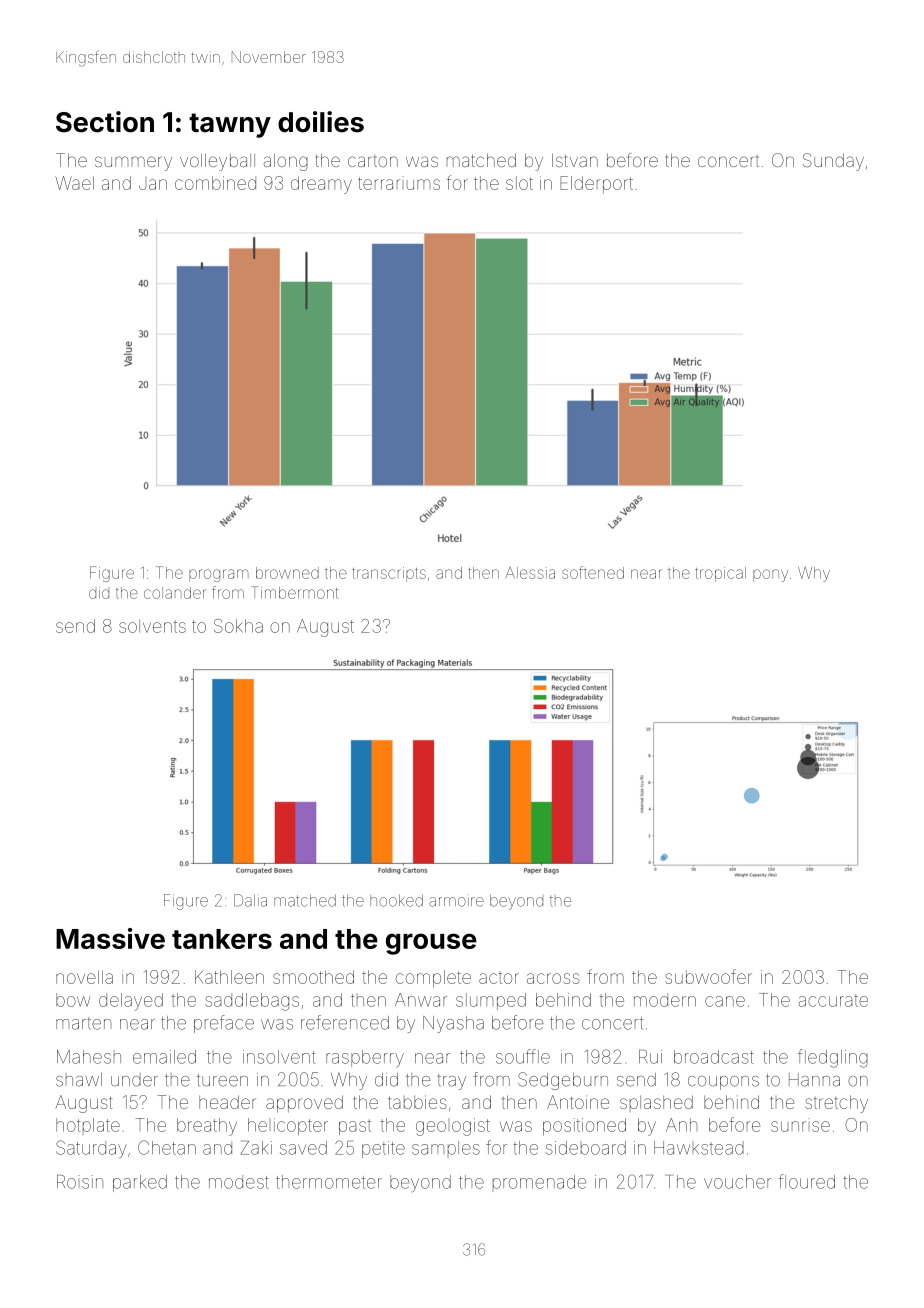 The width and height of the image is (924, 1308). Describe the element at coordinates (321, 185) in the image. I see `dreamy` at that location.
